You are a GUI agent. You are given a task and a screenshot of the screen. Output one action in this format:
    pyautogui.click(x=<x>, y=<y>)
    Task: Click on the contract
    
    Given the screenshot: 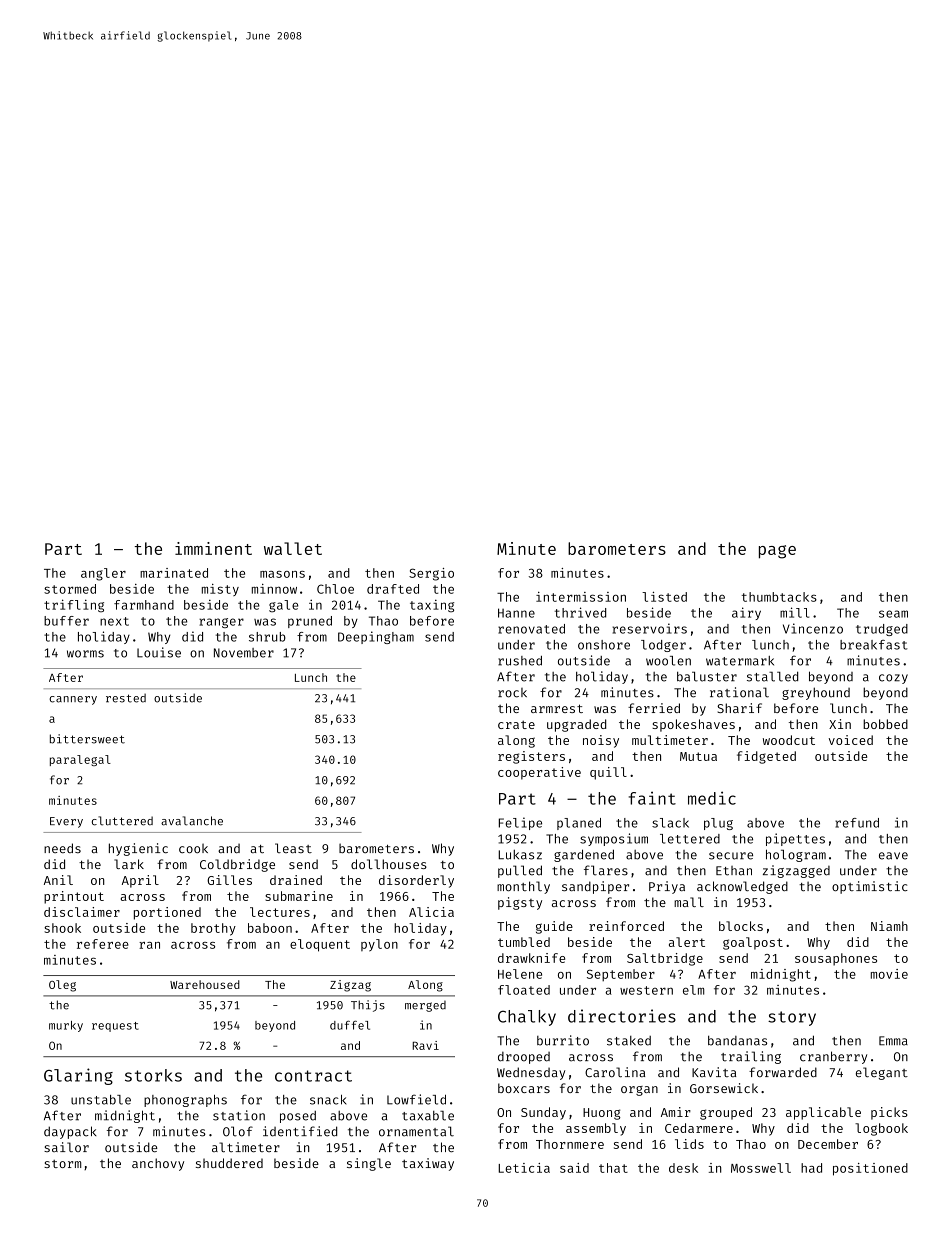 What is the action you would take?
    pyautogui.click(x=313, y=1076)
